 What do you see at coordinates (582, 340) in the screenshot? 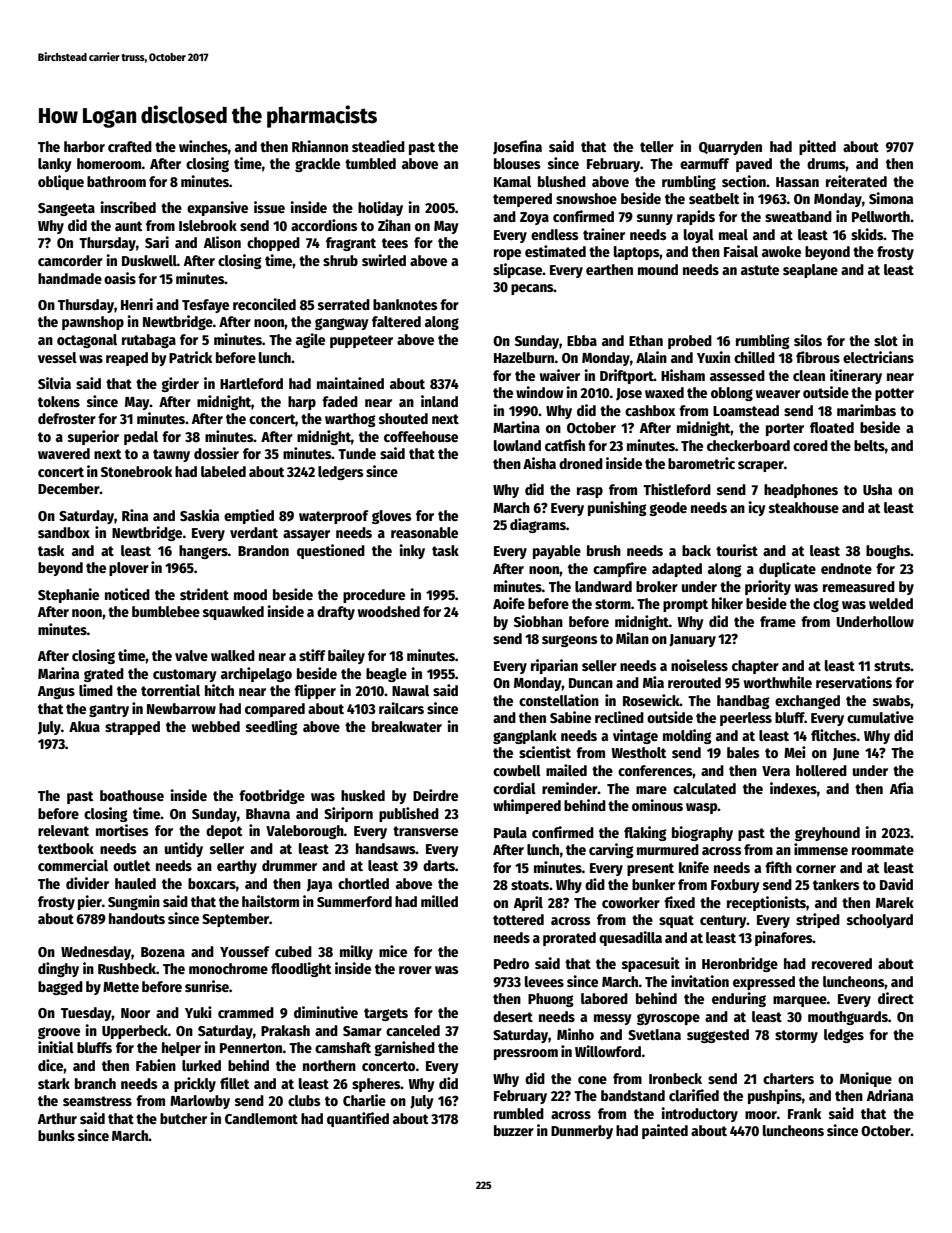
I see `Ebba` at bounding box center [582, 340].
